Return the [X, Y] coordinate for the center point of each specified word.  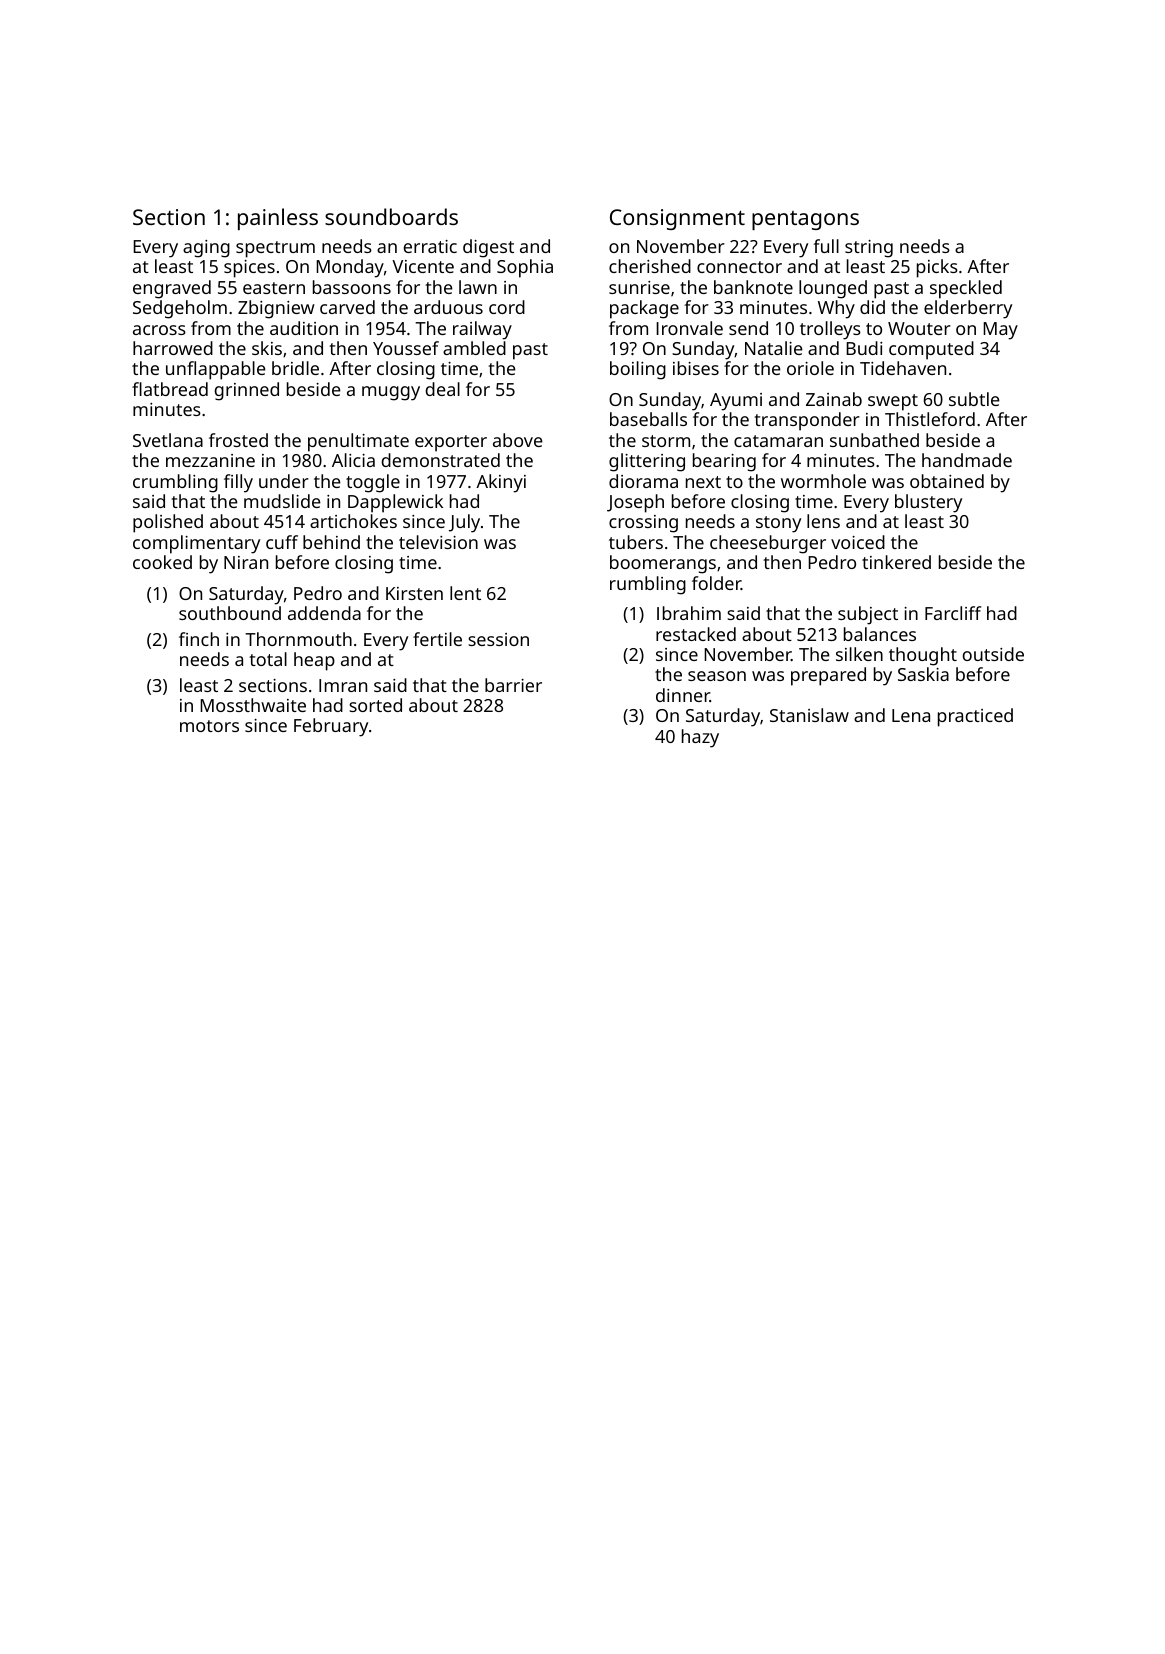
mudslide [282, 501]
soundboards [391, 216]
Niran [246, 562]
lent [465, 593]
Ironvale [689, 328]
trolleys [830, 330]
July [464, 523]
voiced [858, 542]
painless [278, 219]
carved [347, 307]
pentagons [805, 220]
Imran [343, 685]
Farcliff [953, 613]
